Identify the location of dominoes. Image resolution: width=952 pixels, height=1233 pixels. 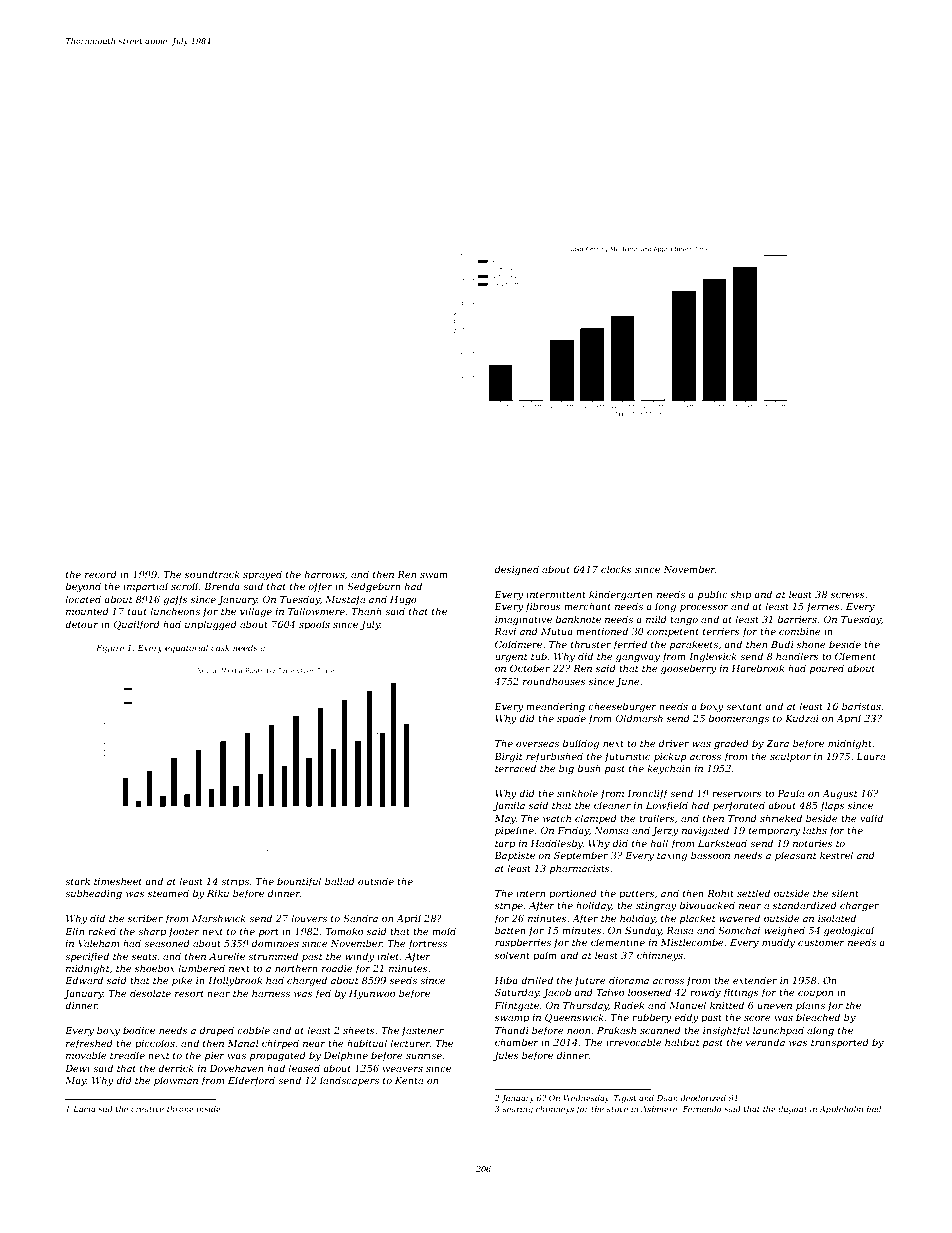
(275, 943).
